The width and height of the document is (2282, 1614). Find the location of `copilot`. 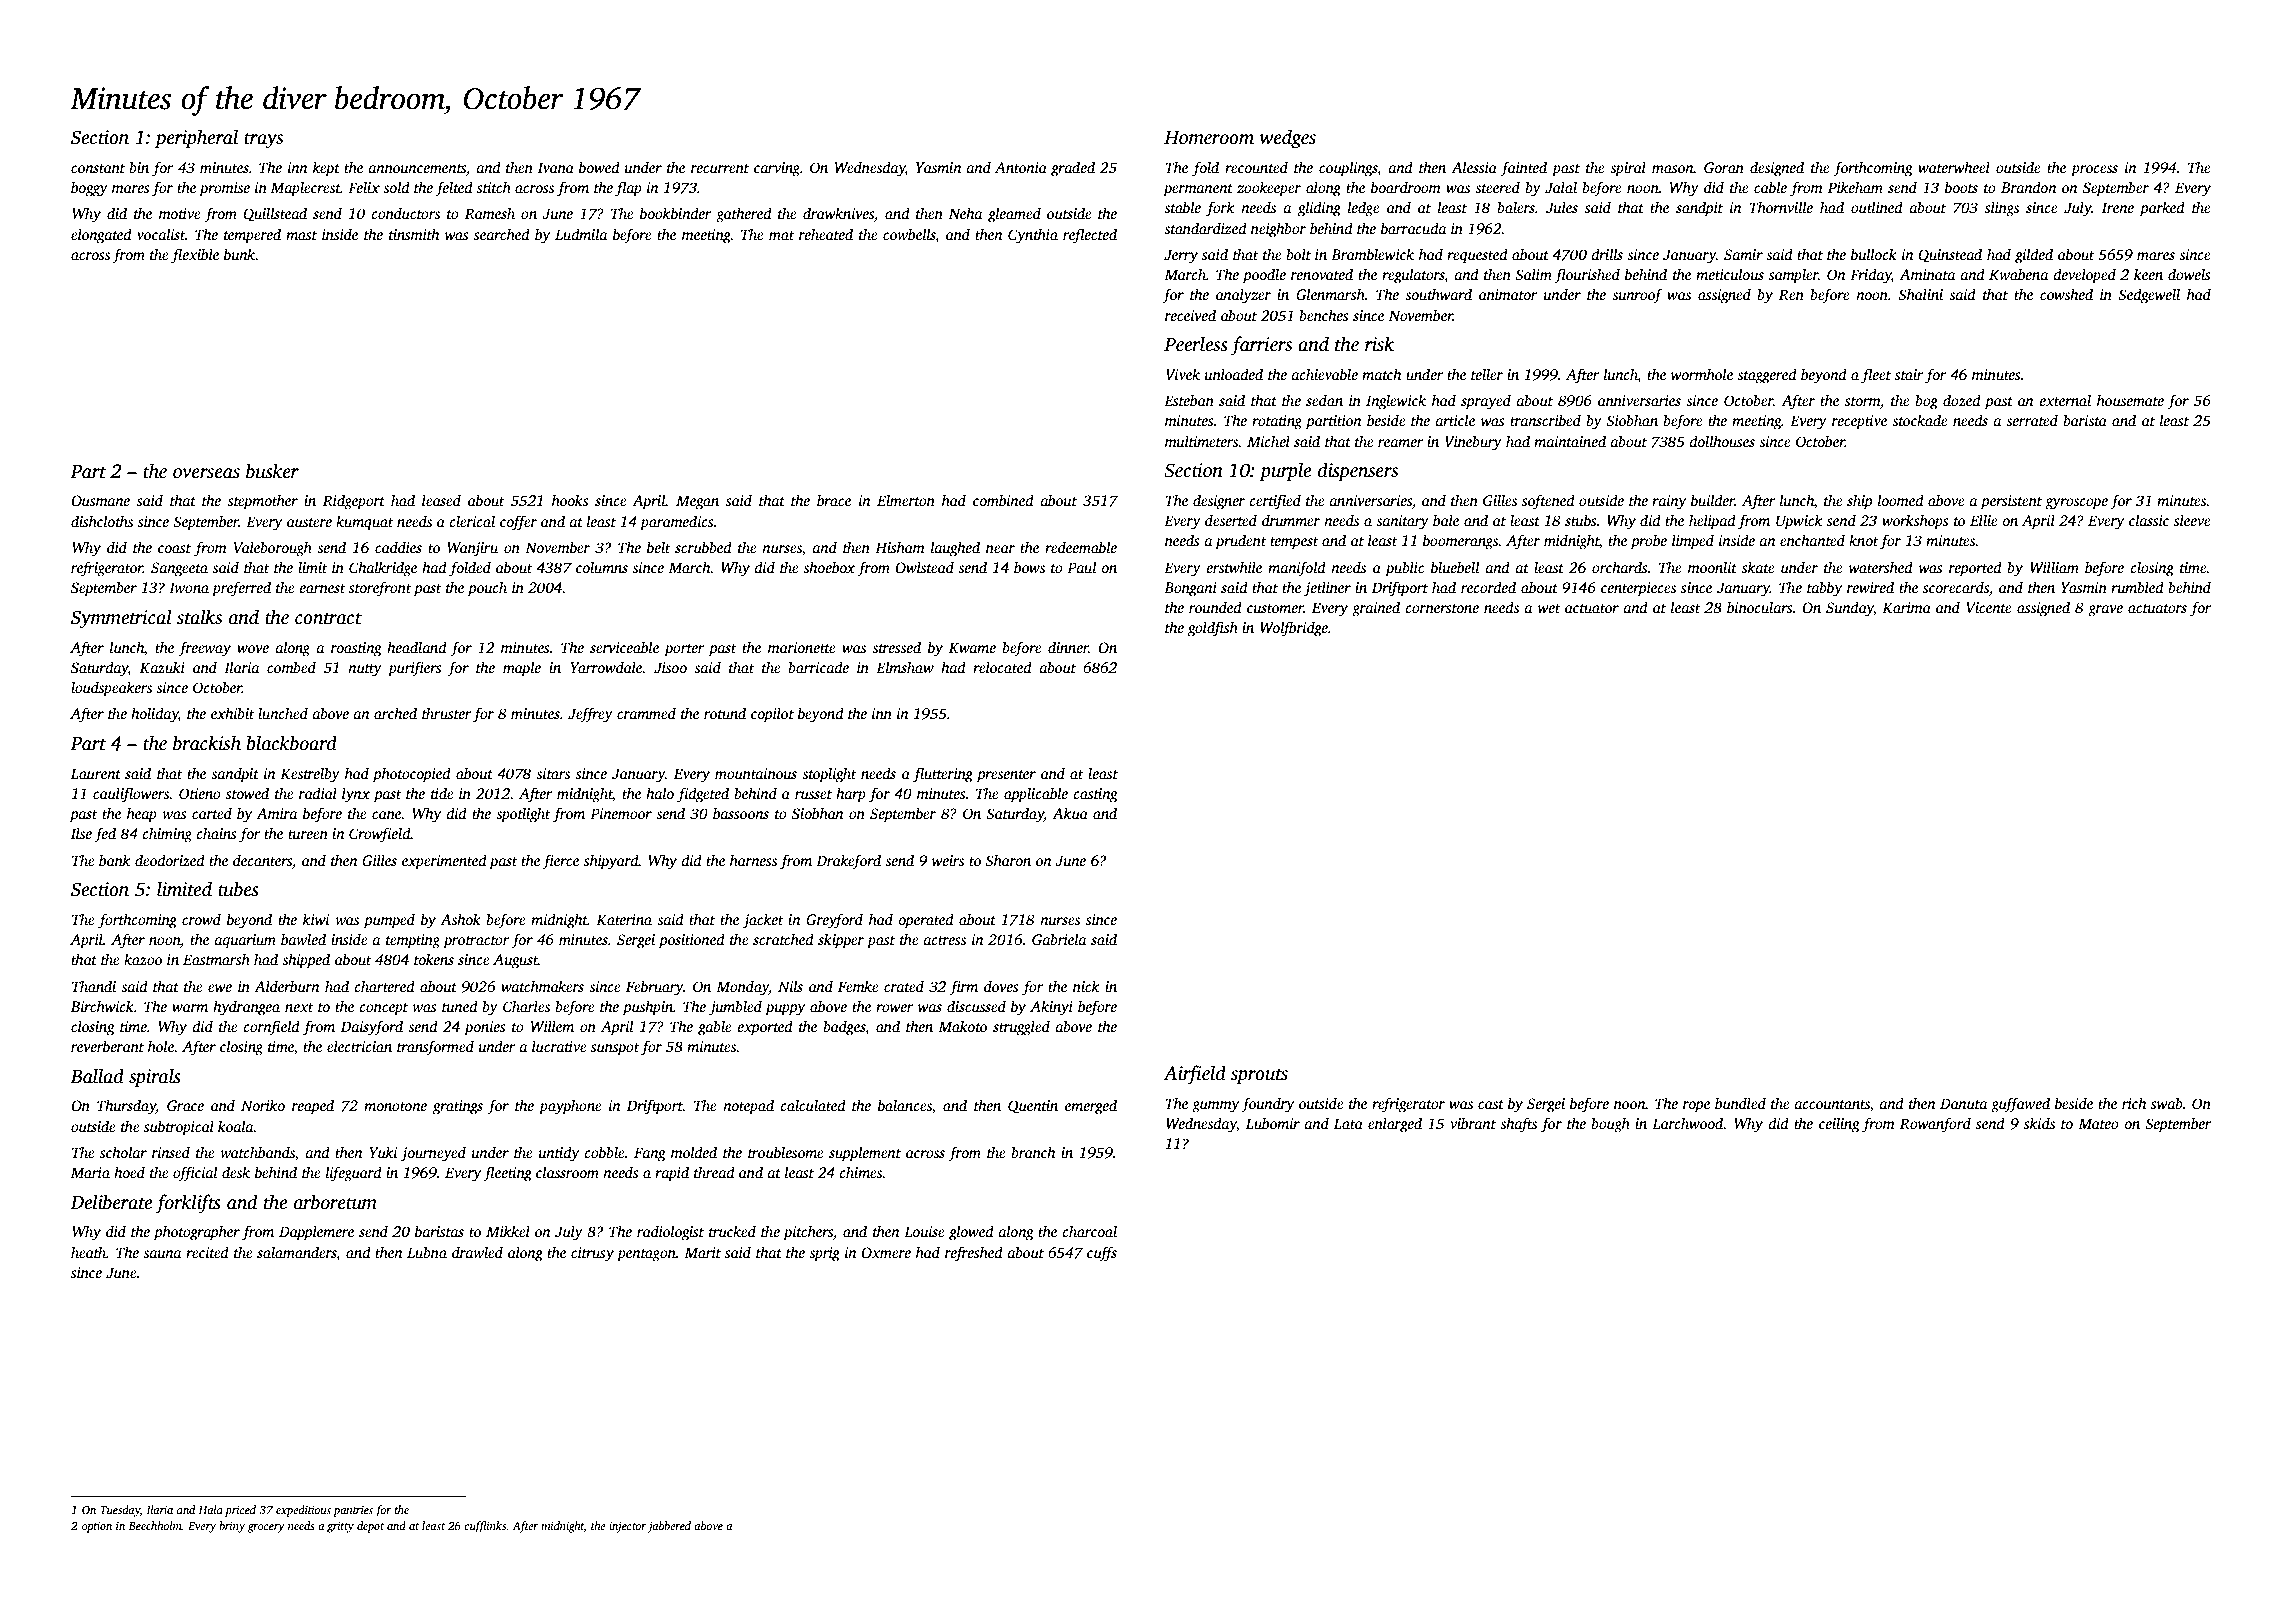

copilot is located at coordinates (772, 715).
